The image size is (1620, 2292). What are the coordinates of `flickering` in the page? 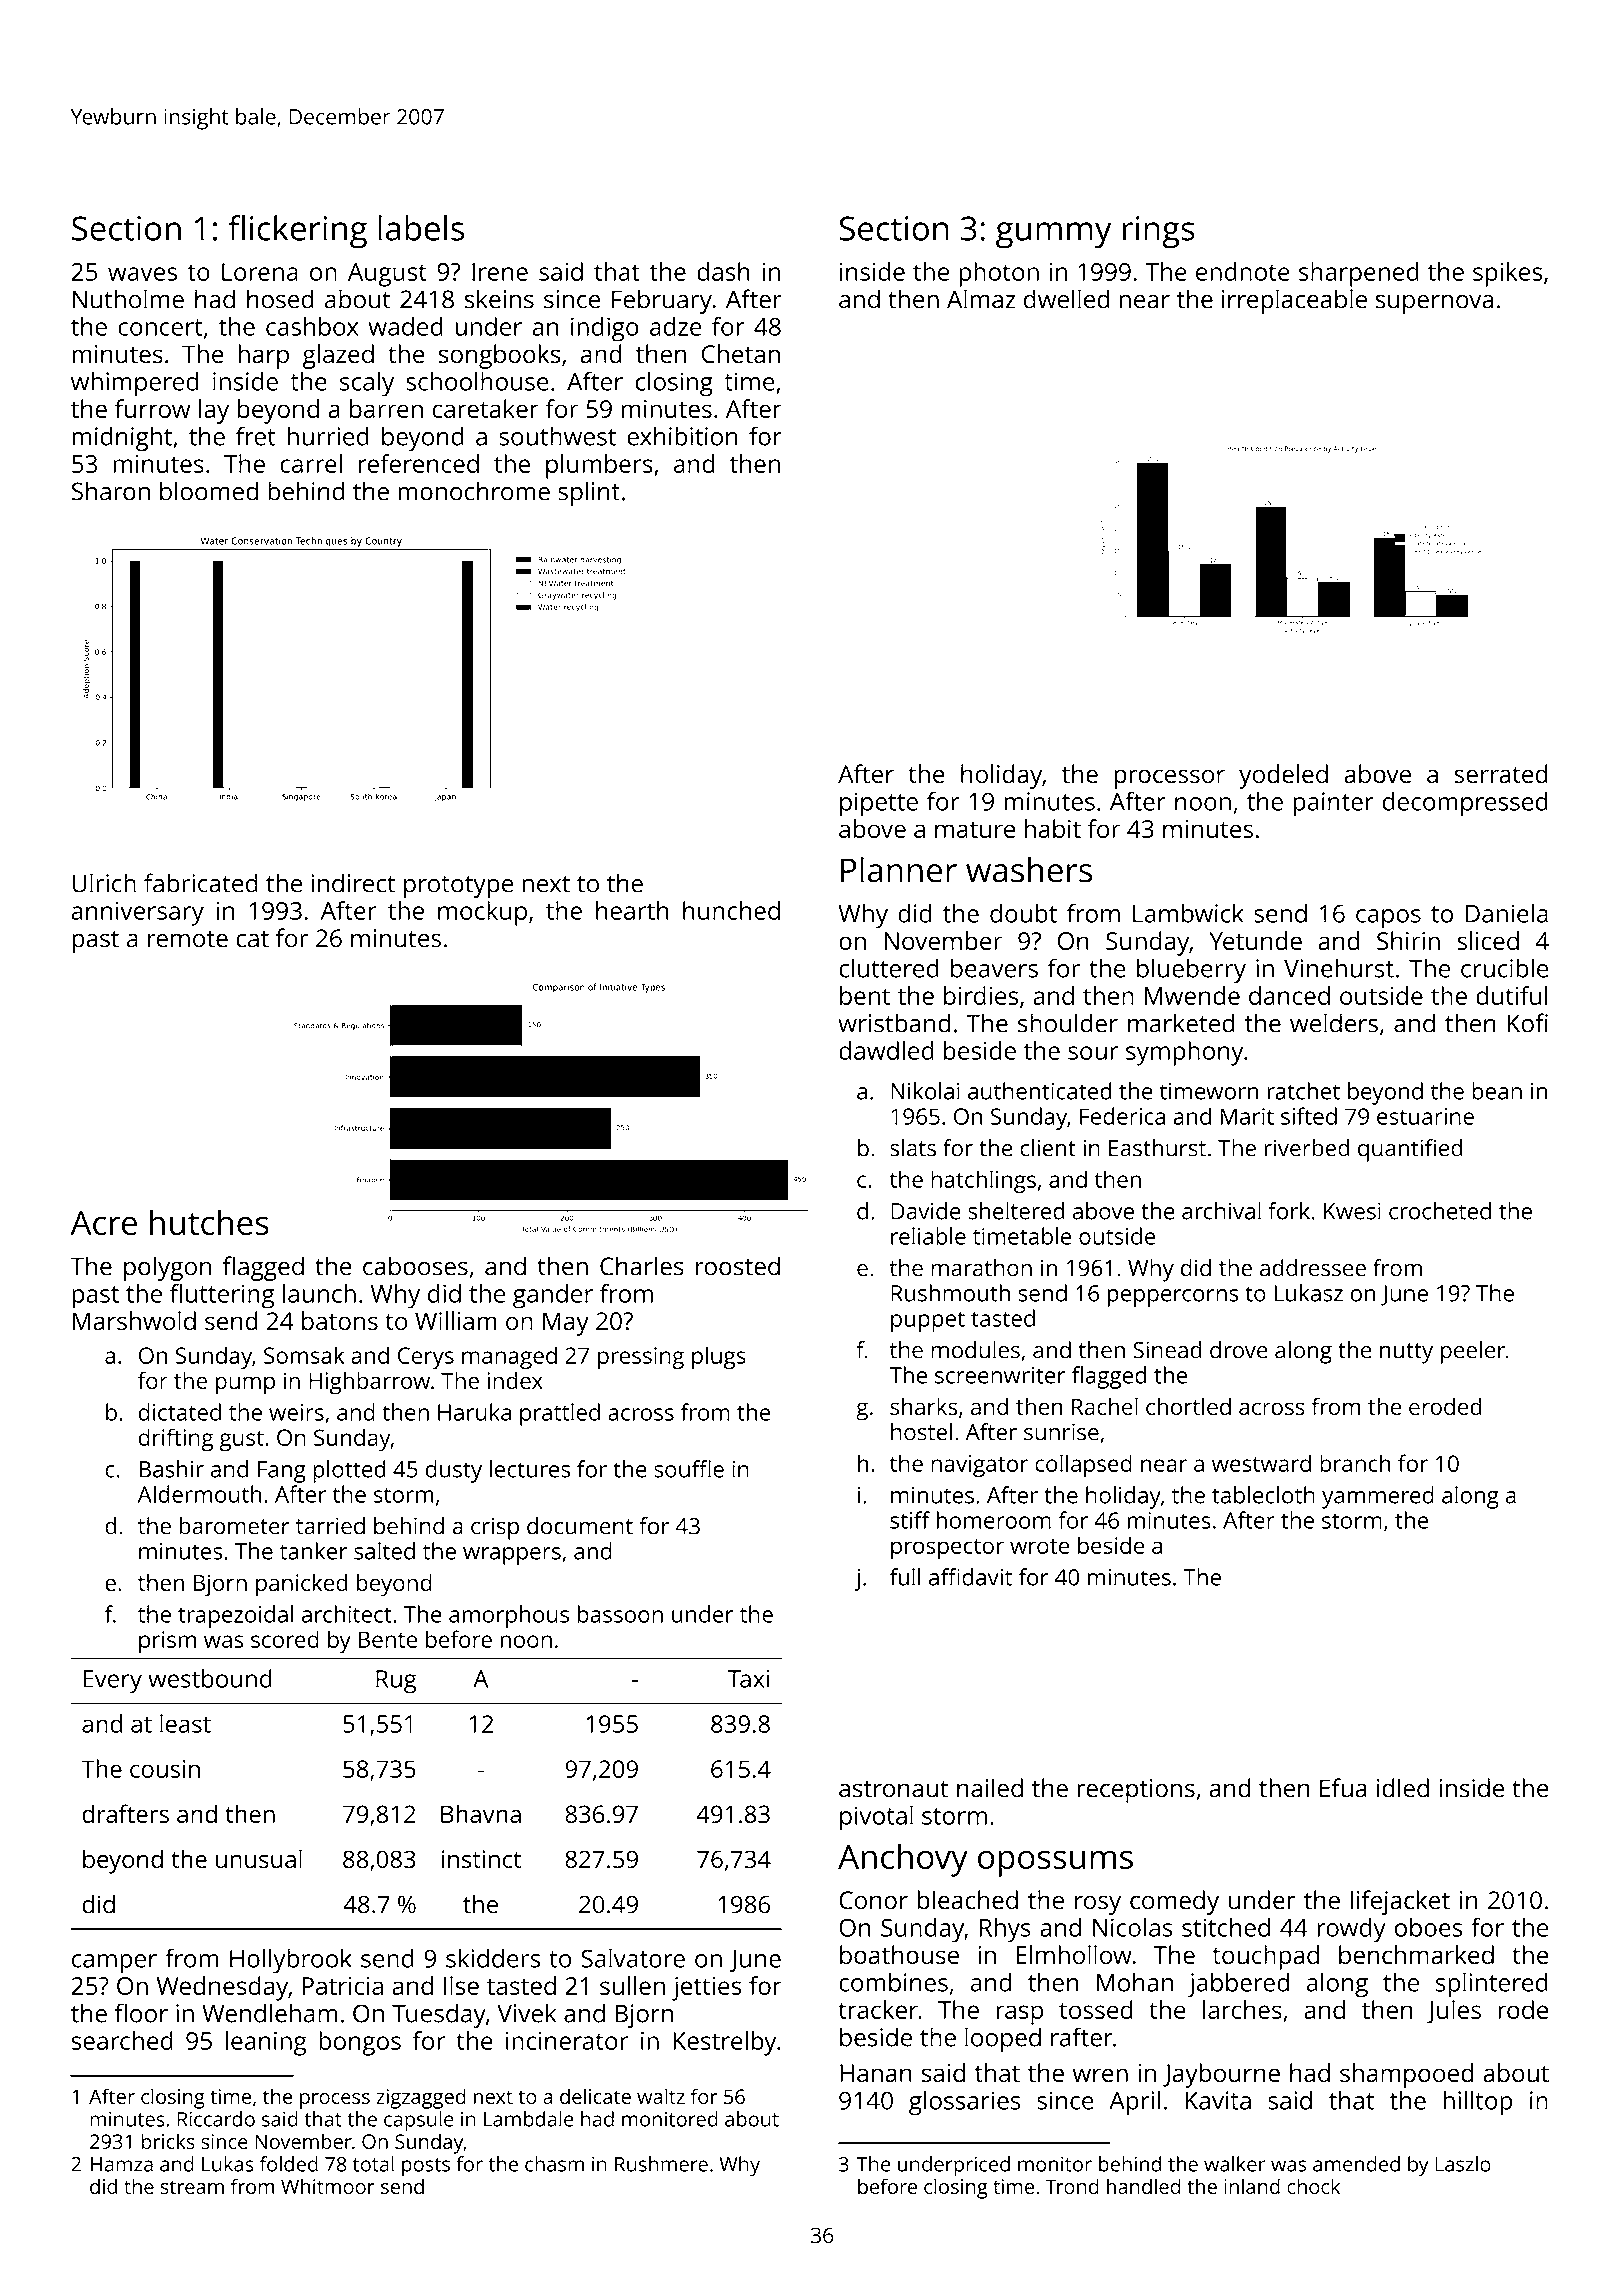 It's located at (297, 232).
